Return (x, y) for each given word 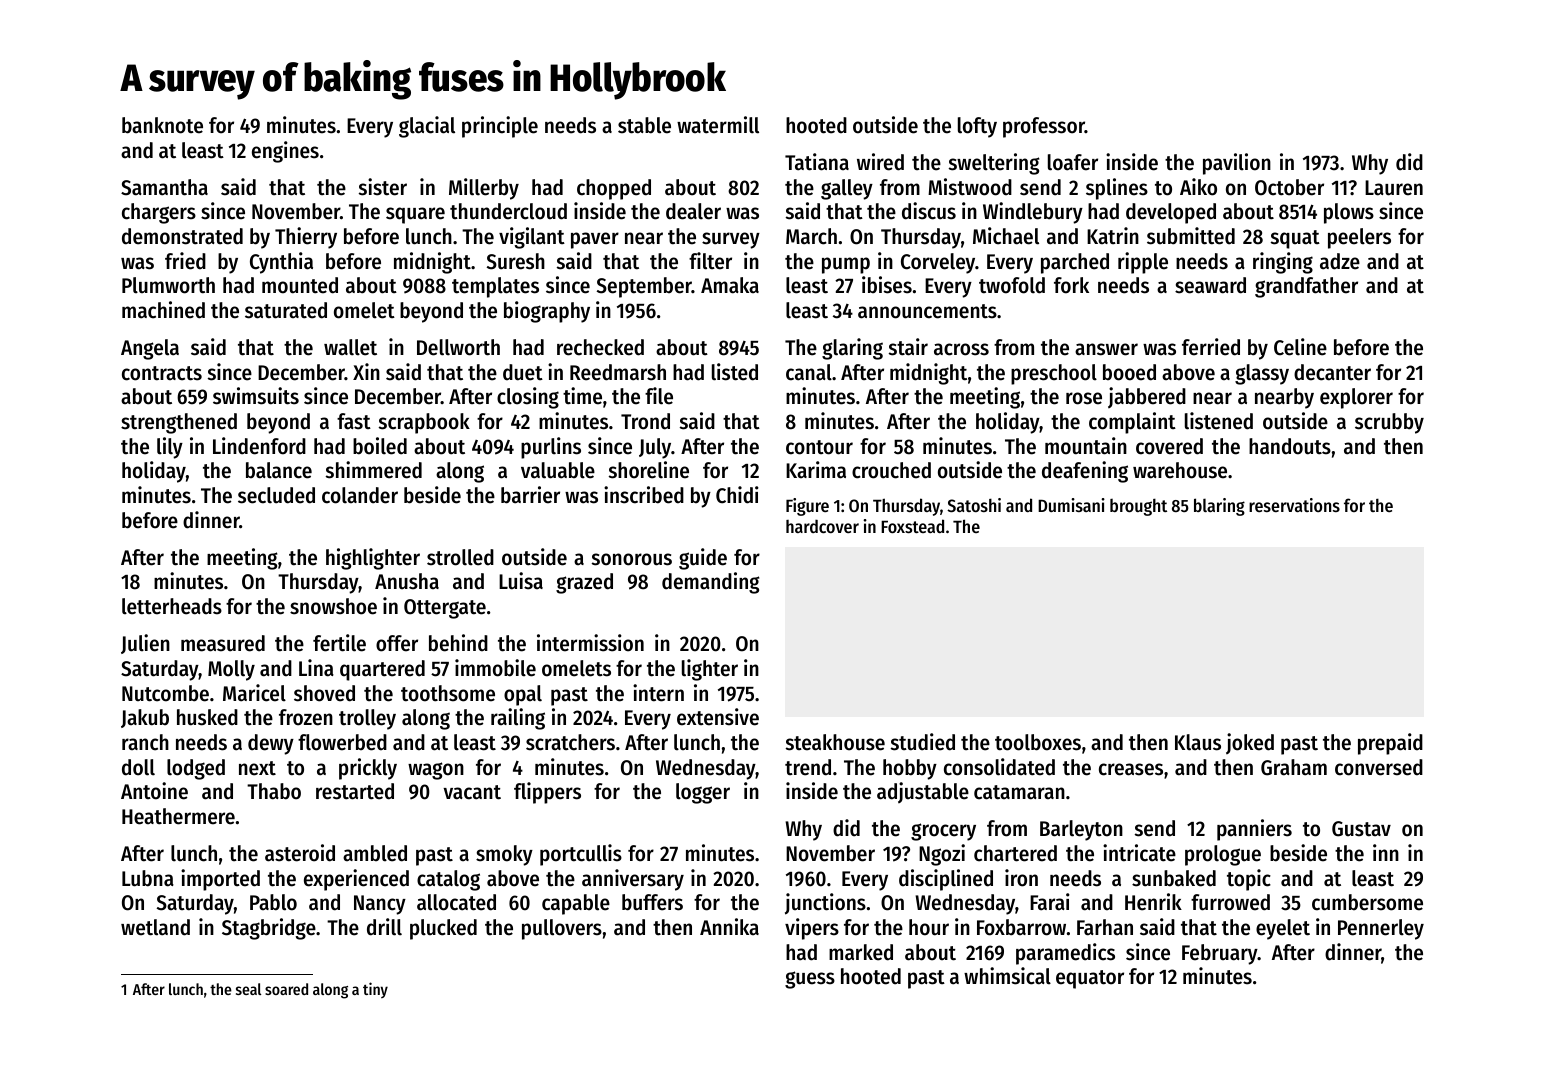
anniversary (633, 880)
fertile (339, 643)
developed (1171, 213)
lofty (977, 127)
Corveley (938, 263)
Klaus (1198, 742)
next (257, 768)
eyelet (1283, 929)
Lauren (1394, 188)
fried (185, 261)
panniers (1254, 830)
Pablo (273, 902)
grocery (943, 832)
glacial (427, 127)
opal (523, 695)
